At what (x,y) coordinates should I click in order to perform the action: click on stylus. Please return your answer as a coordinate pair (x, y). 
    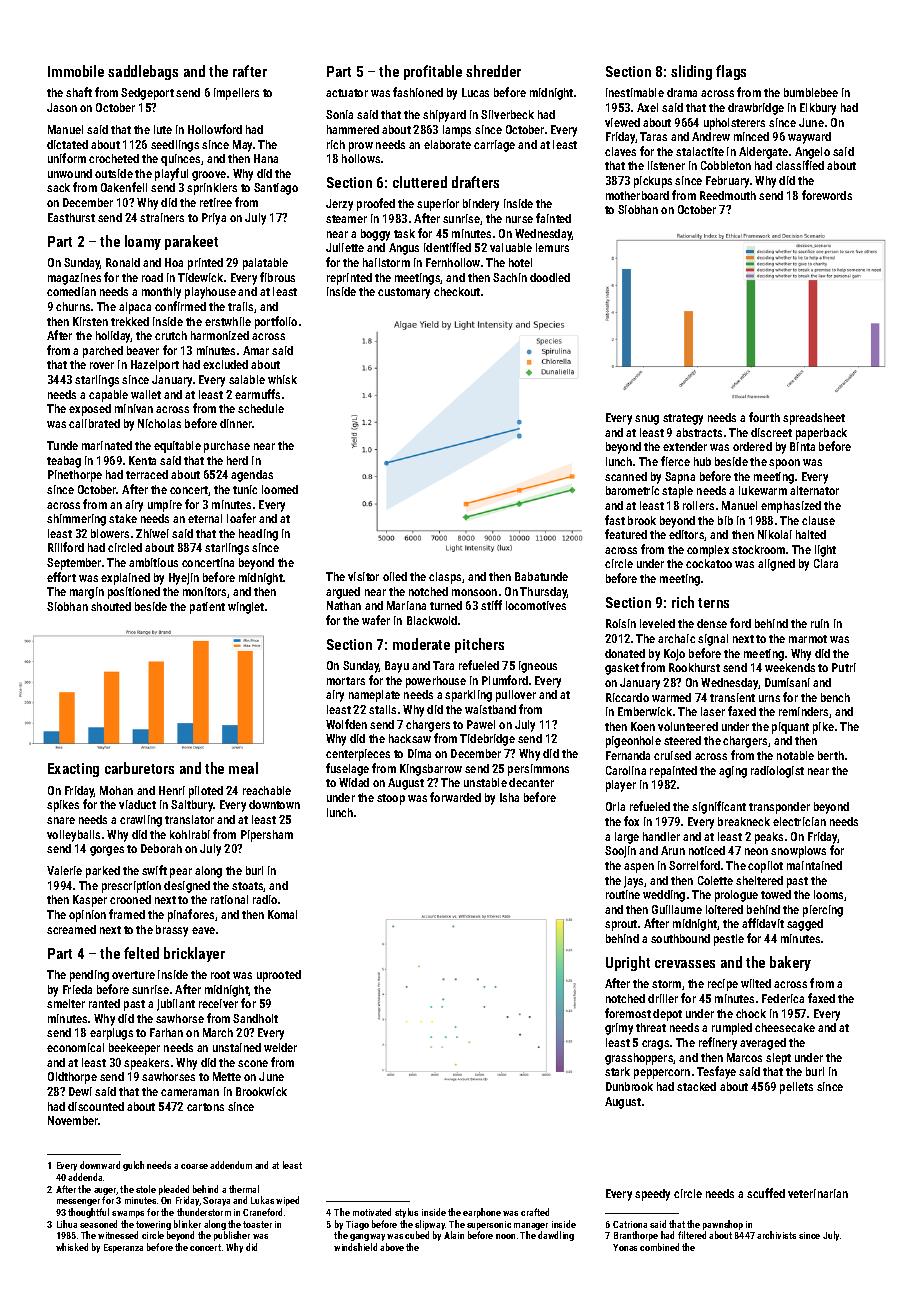
    Looking at the image, I should click on (406, 1213).
